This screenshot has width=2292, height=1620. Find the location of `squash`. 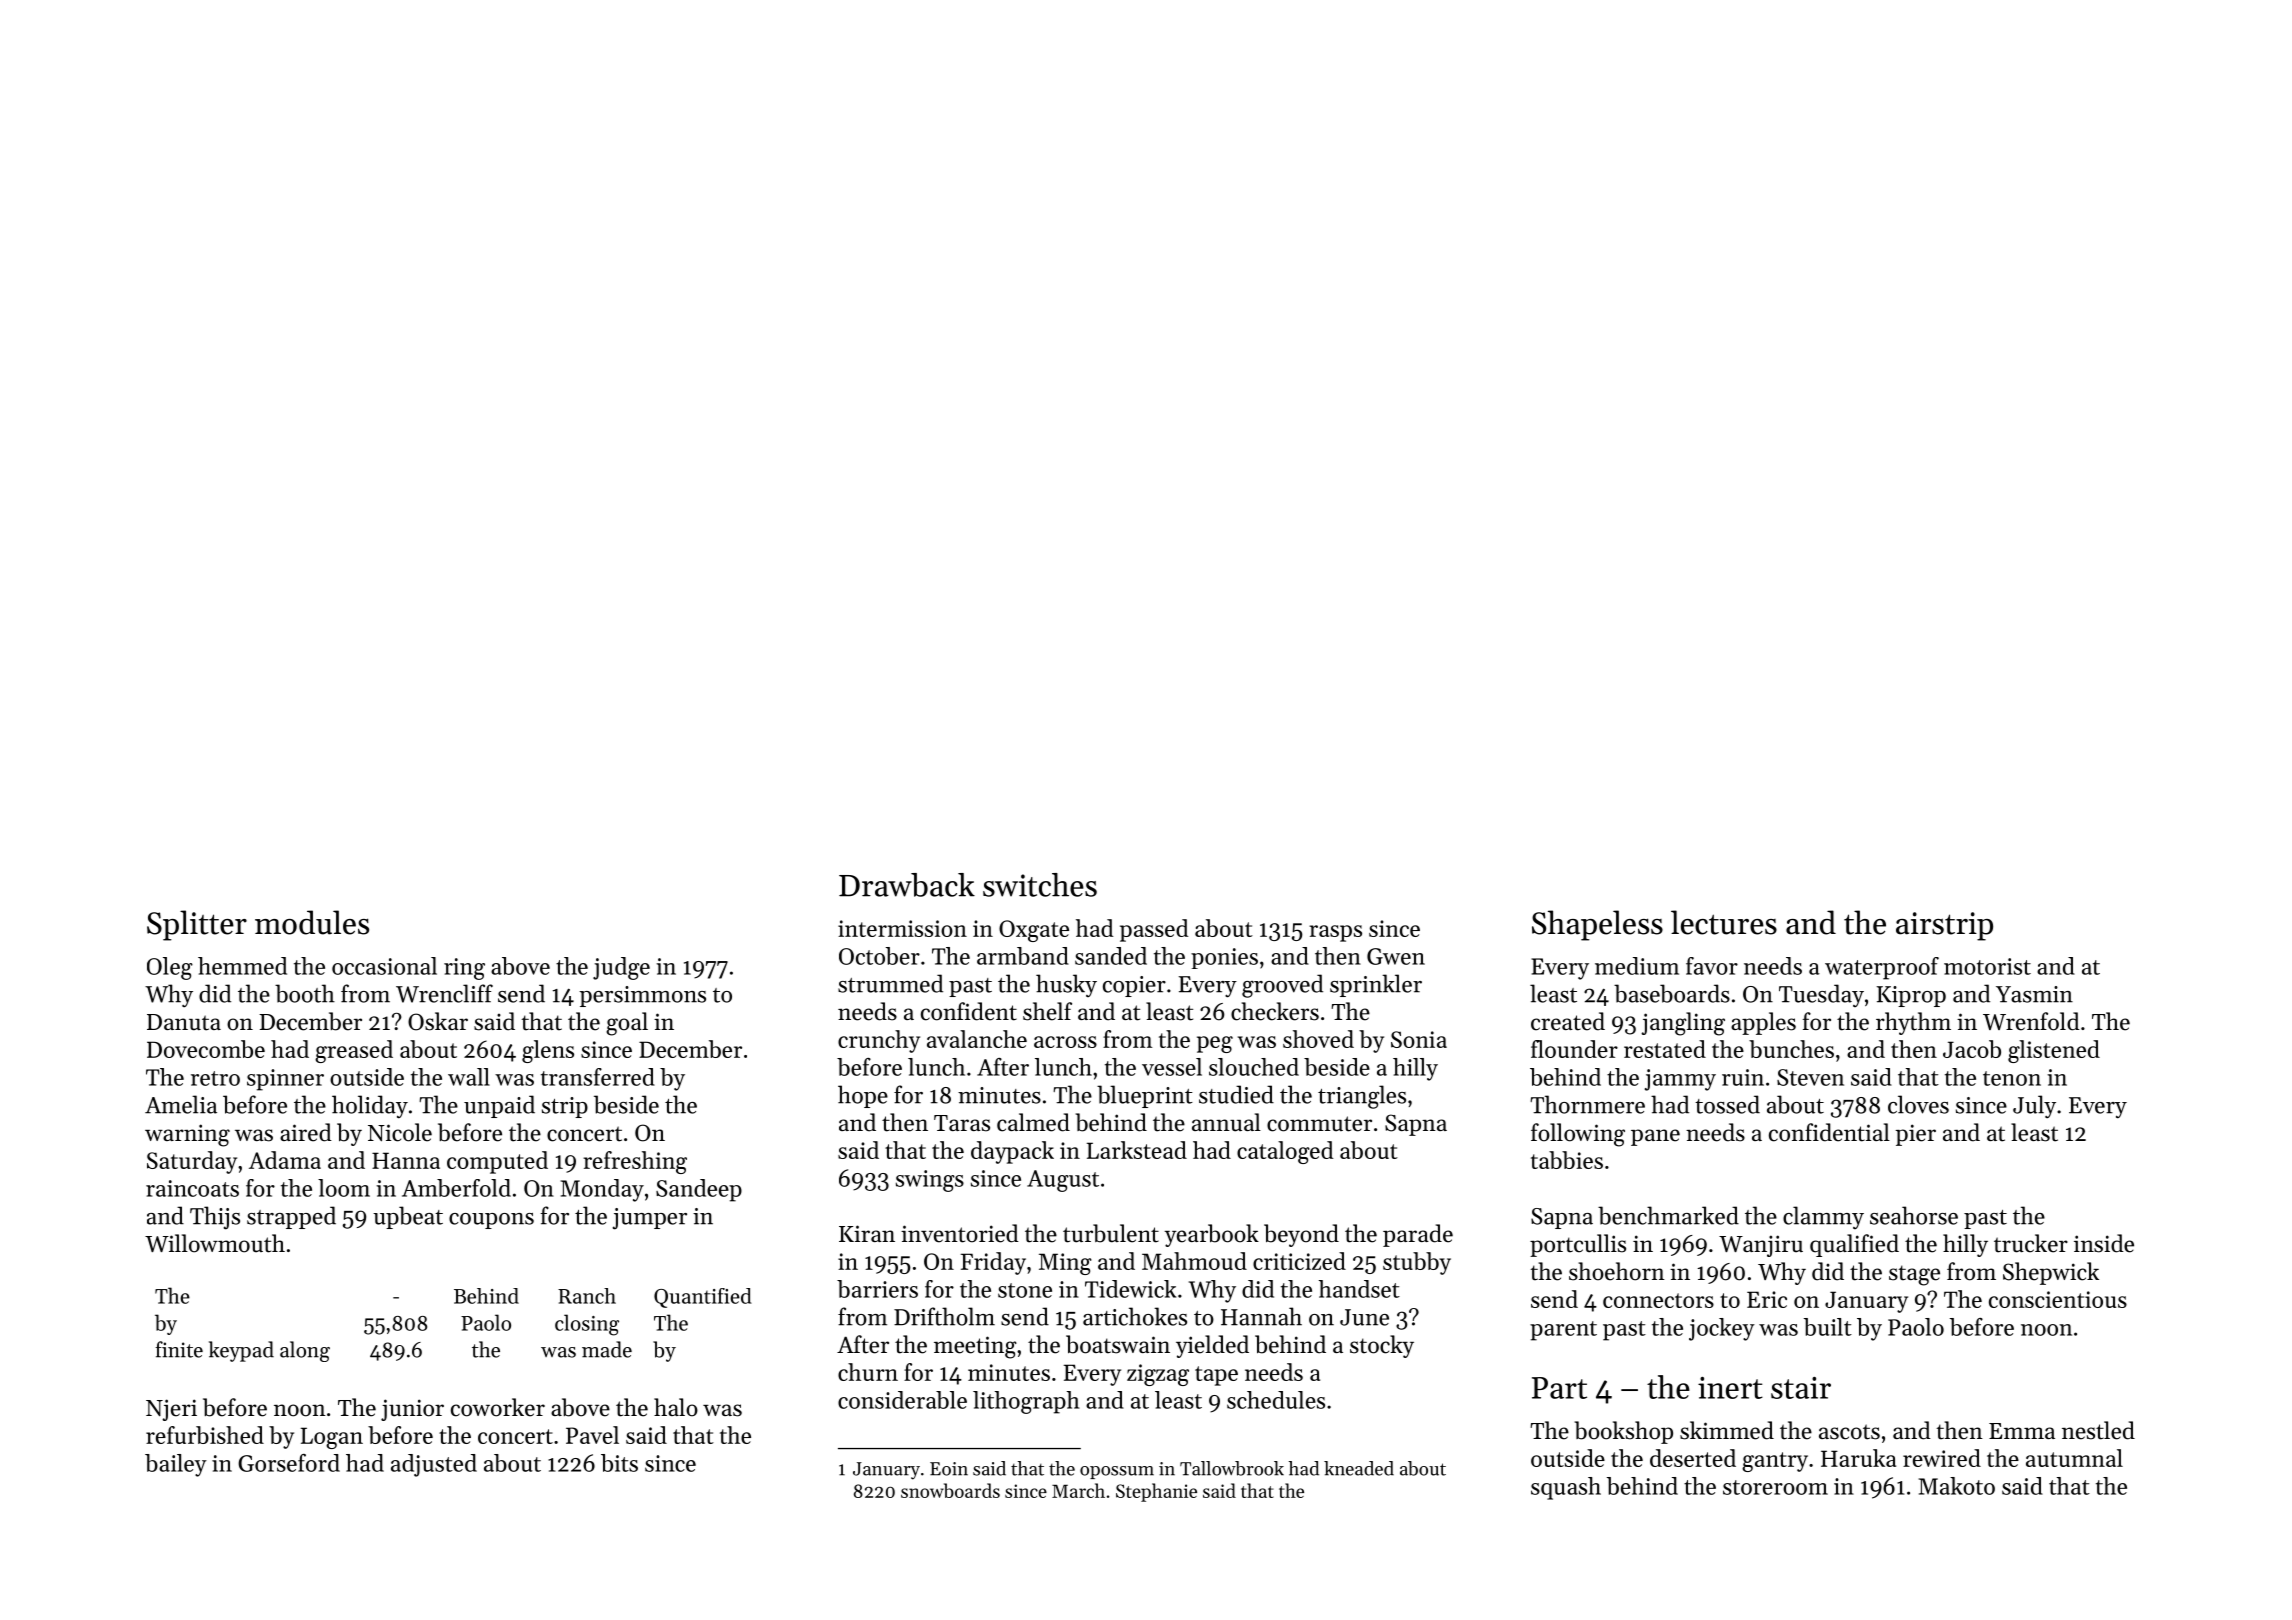

squash is located at coordinates (1566, 1488).
